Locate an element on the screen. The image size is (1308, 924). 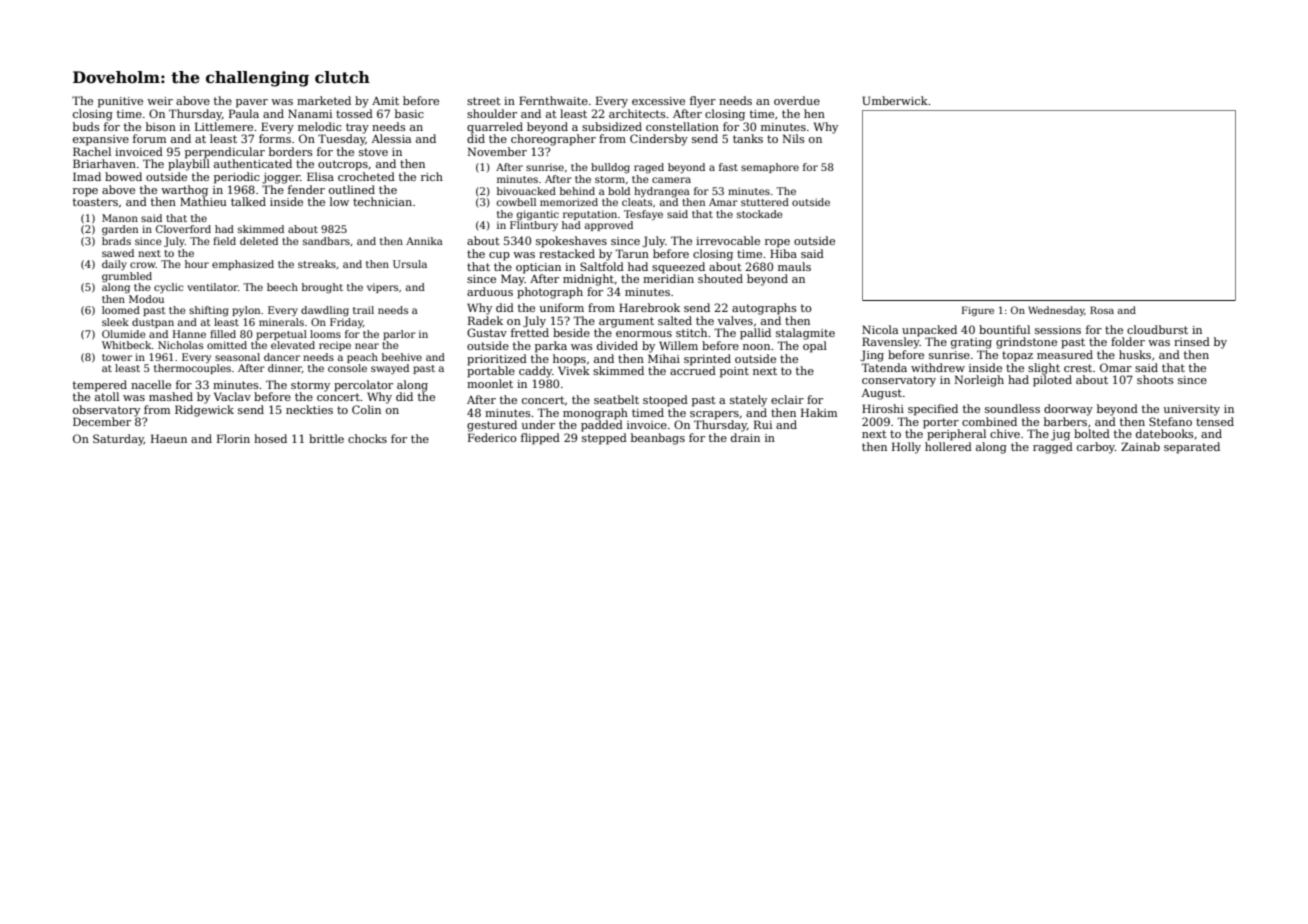
Hiba is located at coordinates (783, 253).
